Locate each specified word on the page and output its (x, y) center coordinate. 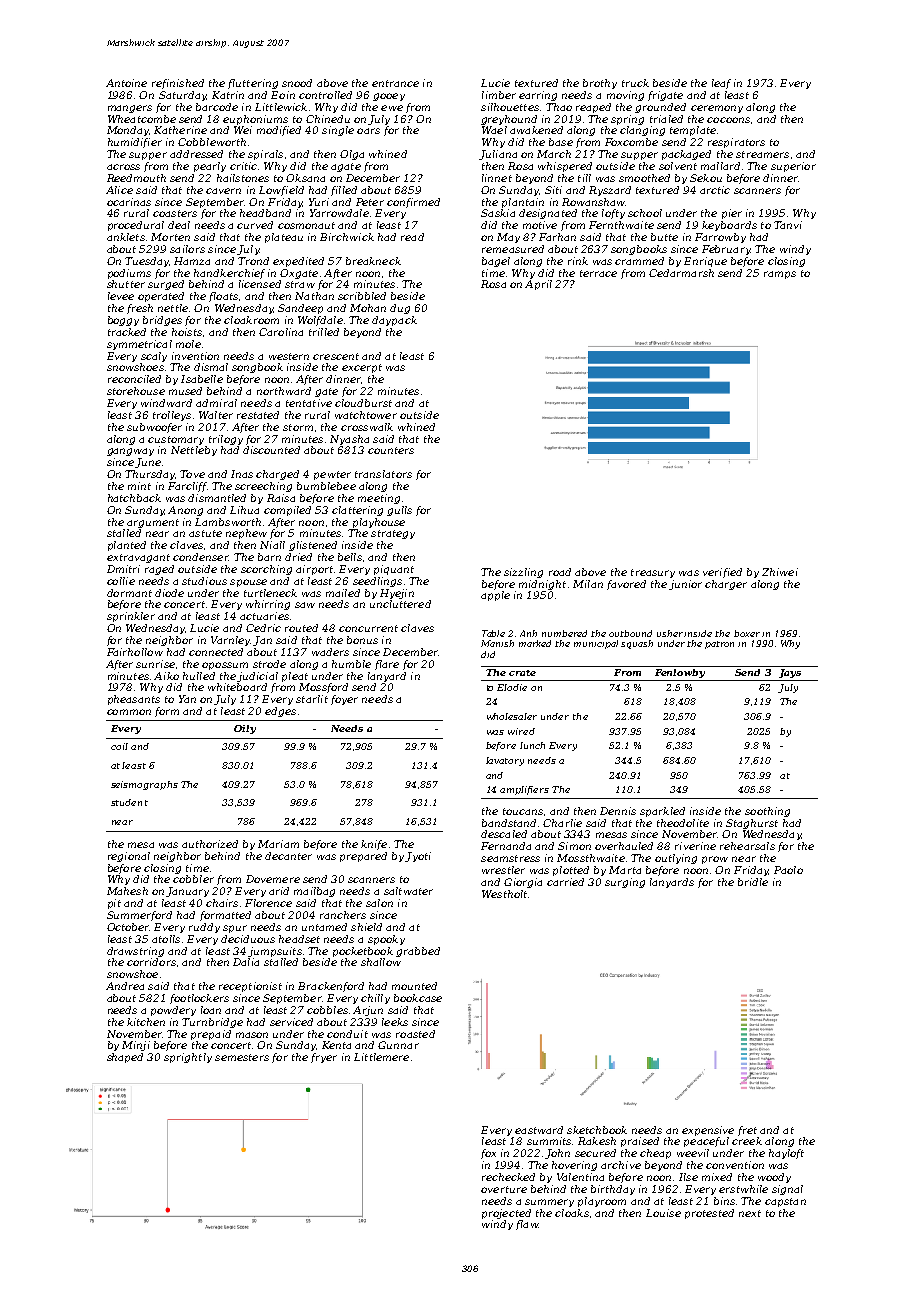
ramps (780, 275)
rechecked (508, 1177)
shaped (125, 1058)
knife (374, 845)
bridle (753, 882)
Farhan (557, 237)
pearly (210, 167)
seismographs (144, 785)
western (289, 356)
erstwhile (743, 1189)
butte (664, 237)
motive (540, 225)
